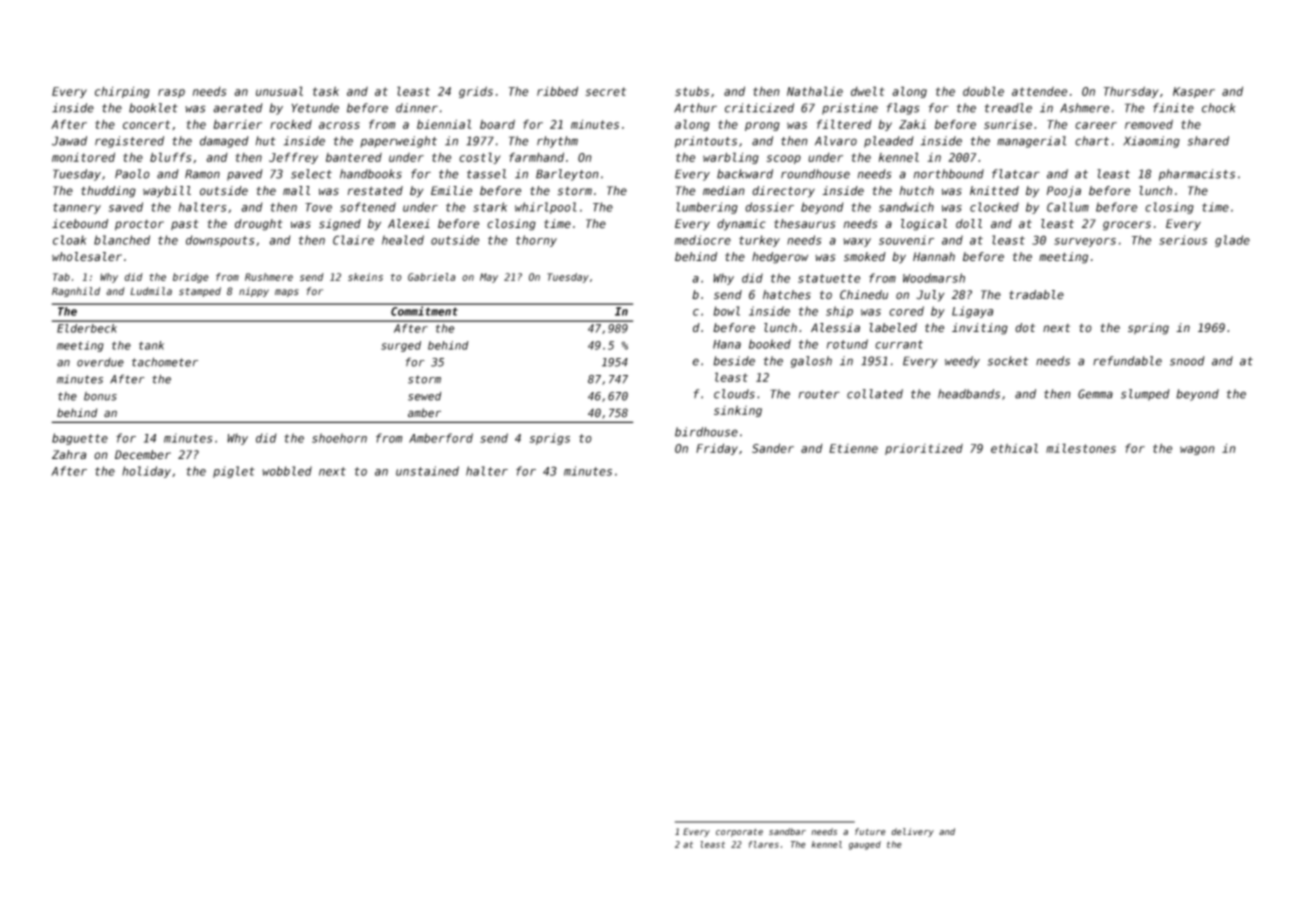  What do you see at coordinates (773, 448) in the image?
I see `Sander` at bounding box center [773, 448].
